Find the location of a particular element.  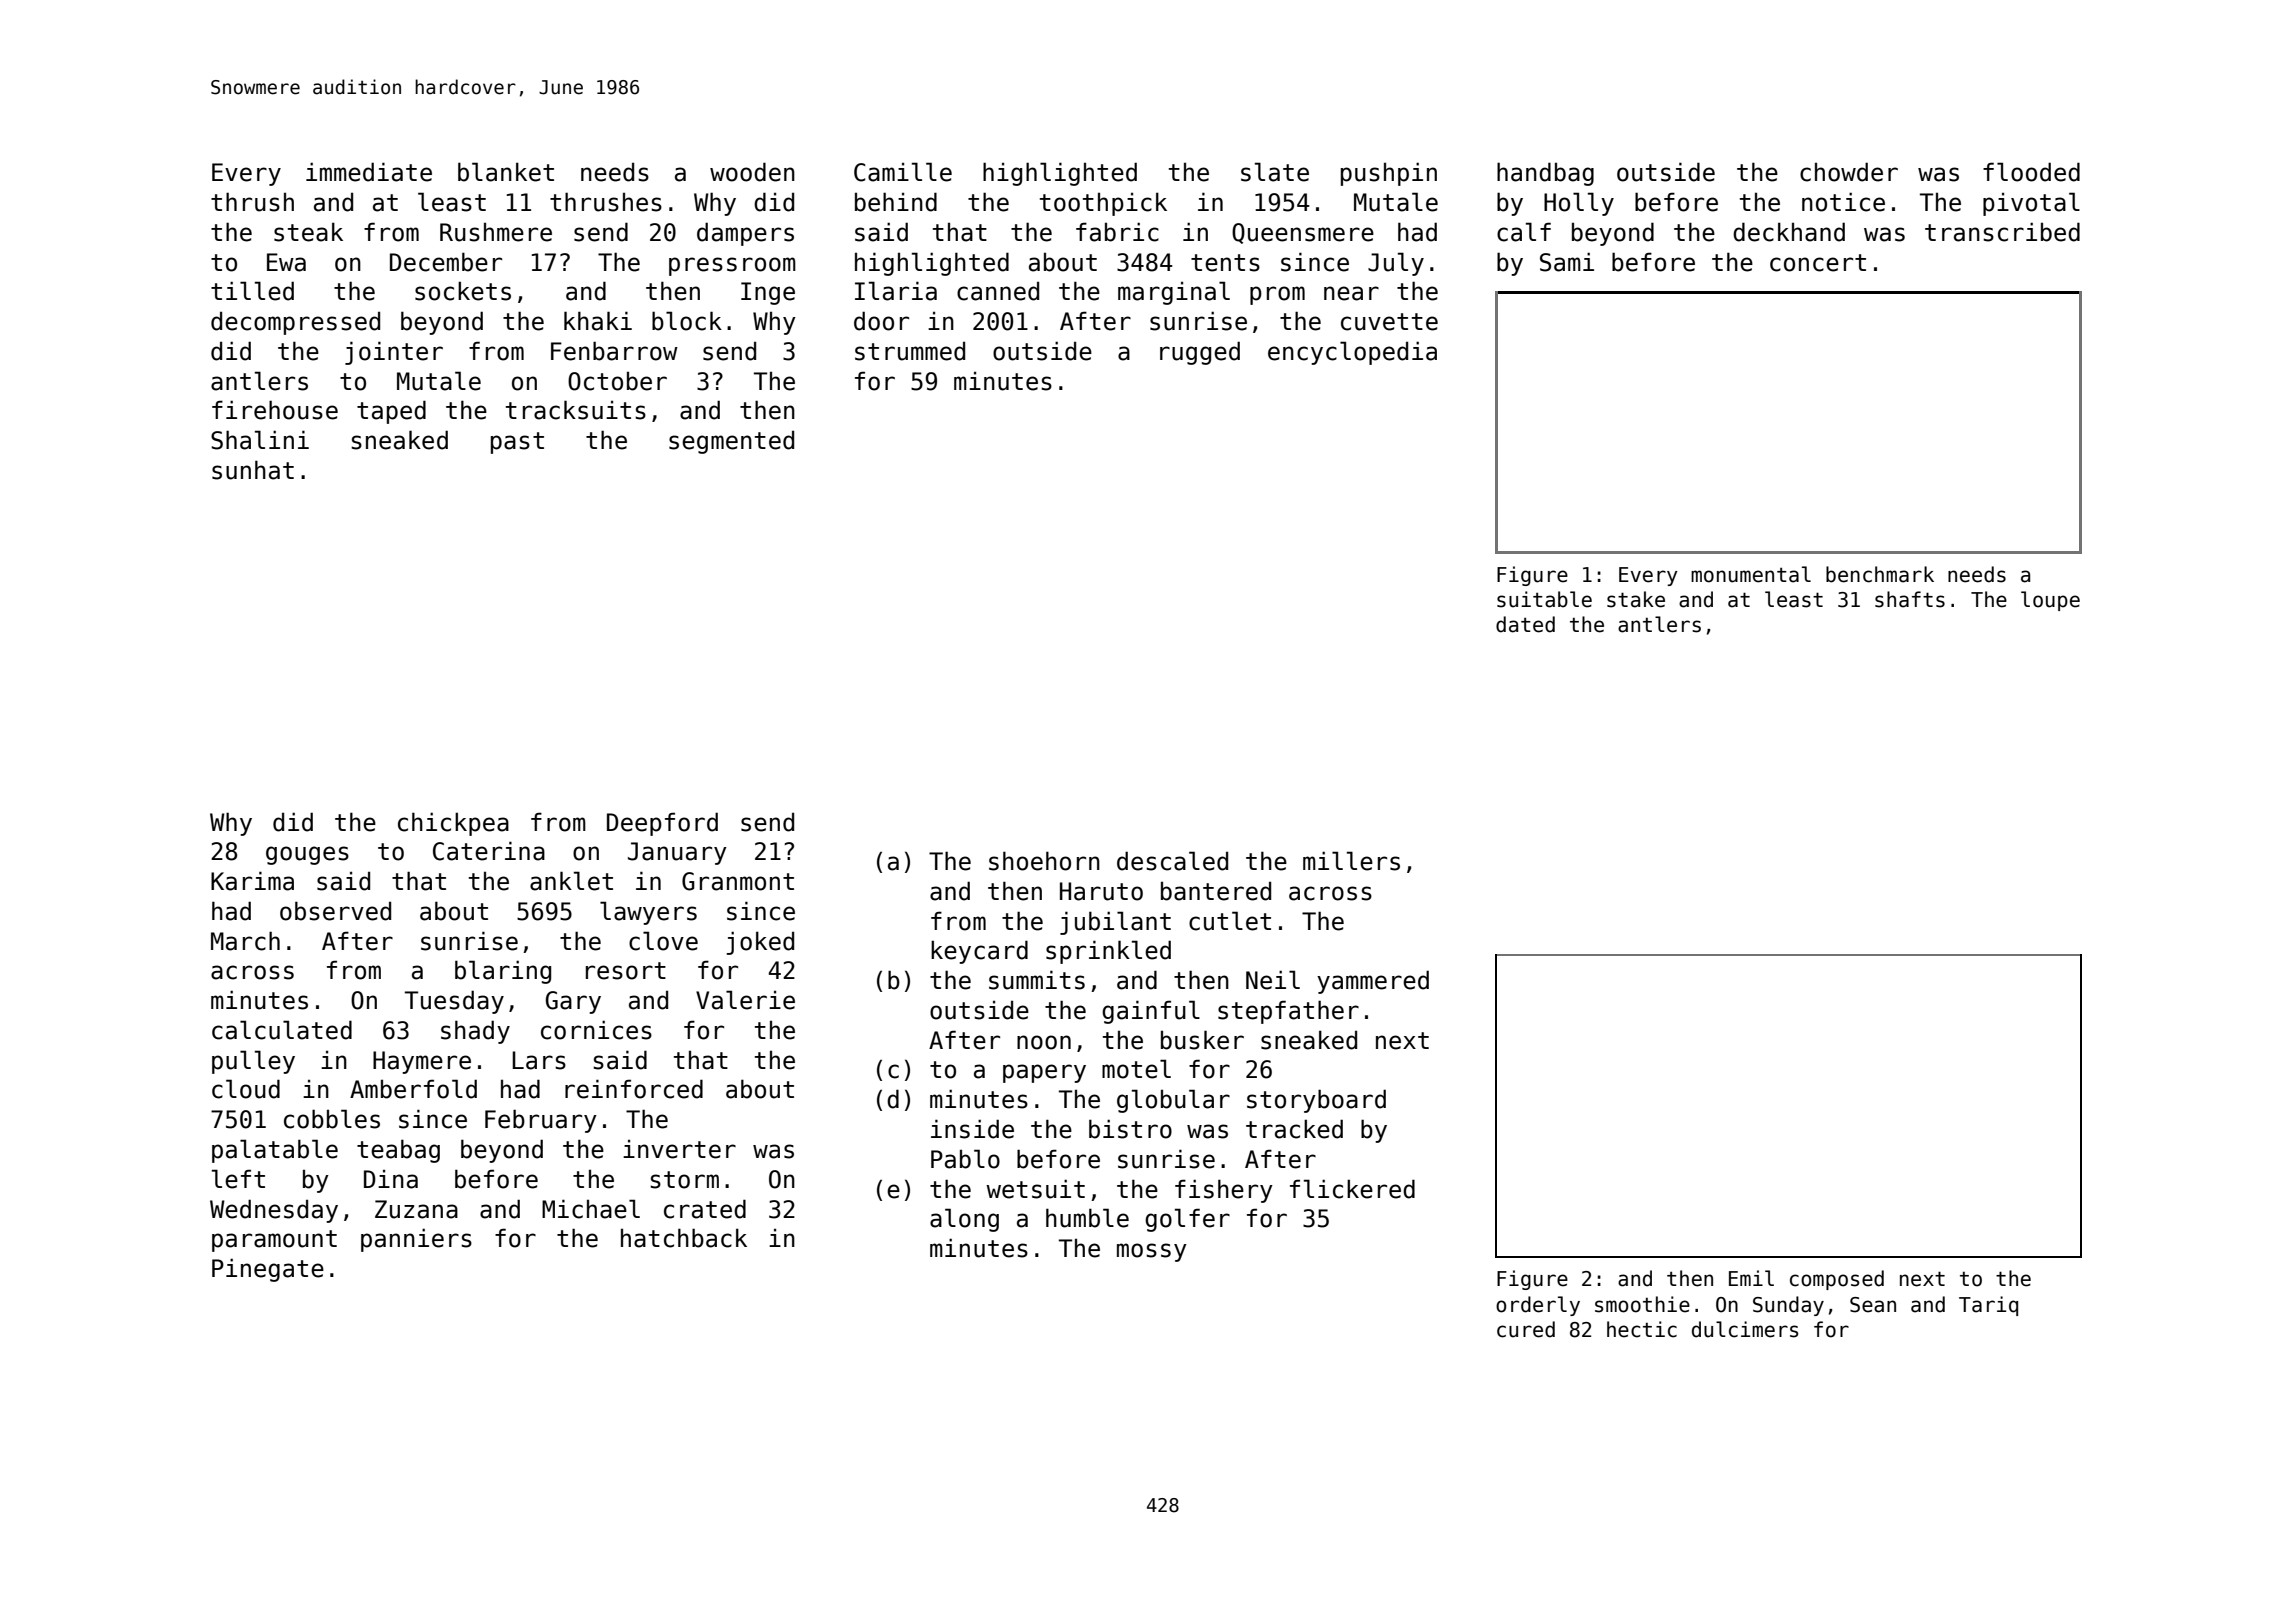

canned is located at coordinates (998, 291).
